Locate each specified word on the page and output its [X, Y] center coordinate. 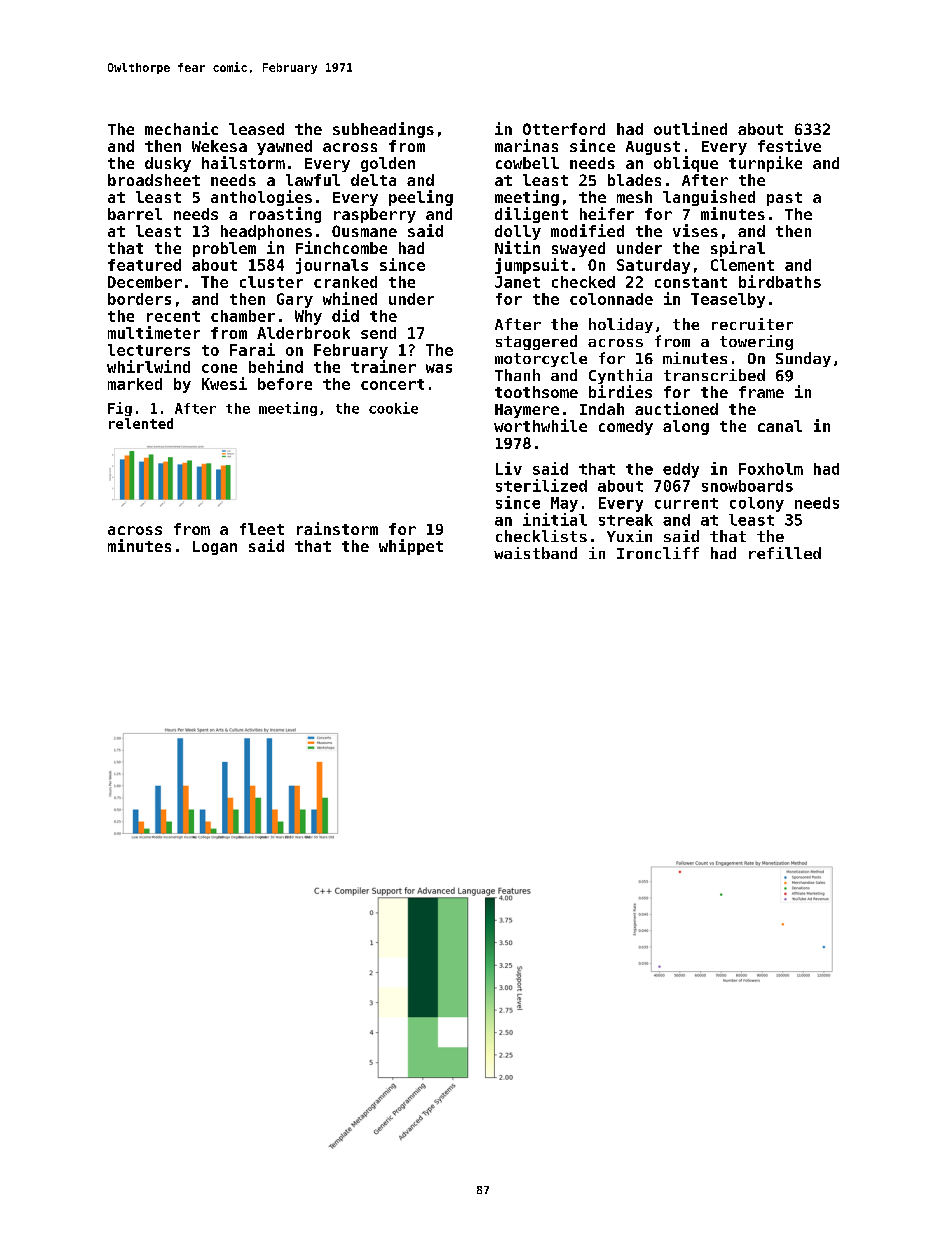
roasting [285, 215]
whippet [411, 547]
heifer [607, 213]
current [686, 503]
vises [695, 230]
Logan [215, 548]
